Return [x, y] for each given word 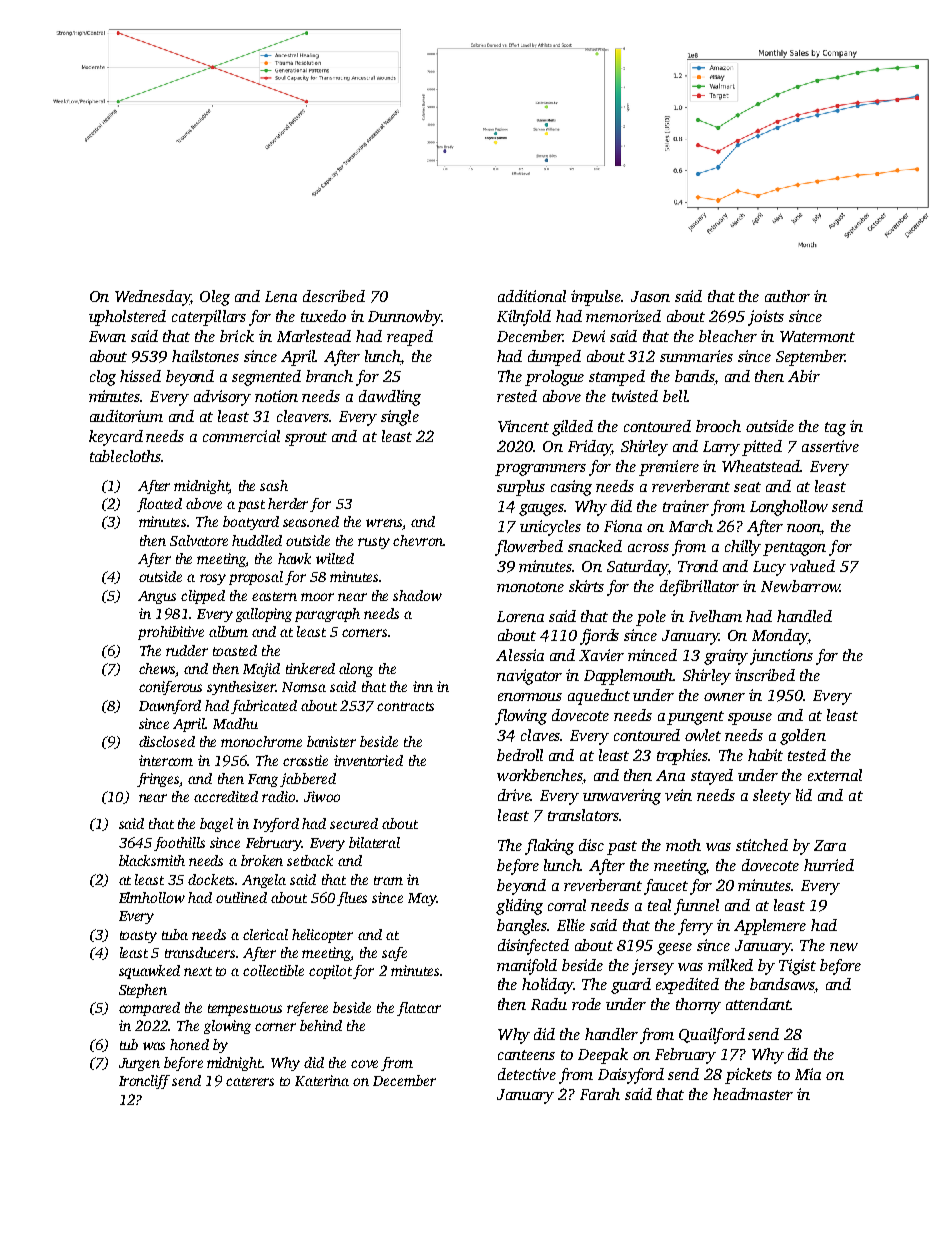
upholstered [127, 318]
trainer [686, 506]
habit [765, 755]
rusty [374, 543]
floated [159, 505]
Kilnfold [524, 318]
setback [310, 860]
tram [388, 880]
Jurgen [139, 1064]
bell [675, 396]
